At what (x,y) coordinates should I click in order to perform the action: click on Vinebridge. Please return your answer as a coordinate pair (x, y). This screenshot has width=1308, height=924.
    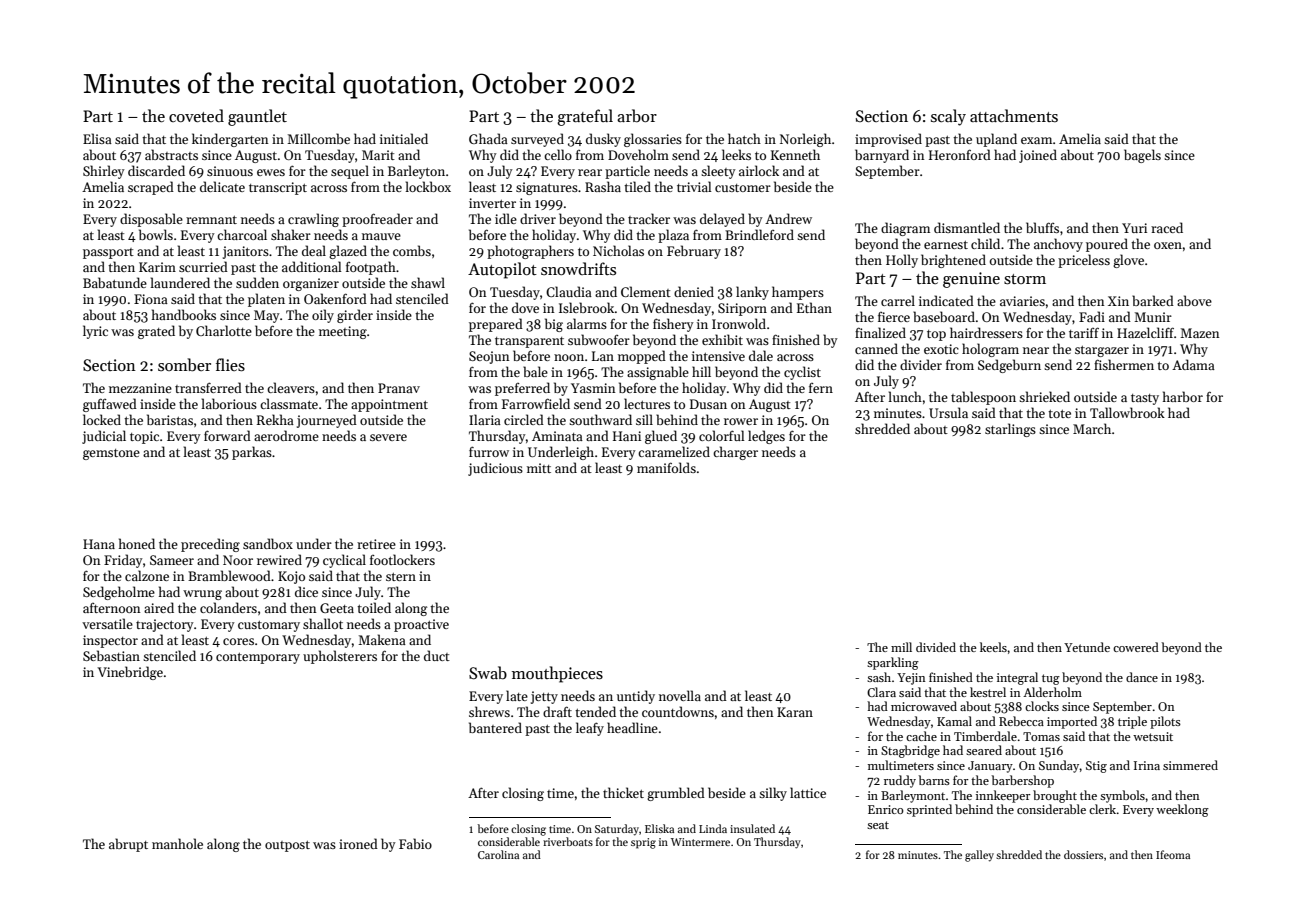
    Looking at the image, I should click on (130, 673).
